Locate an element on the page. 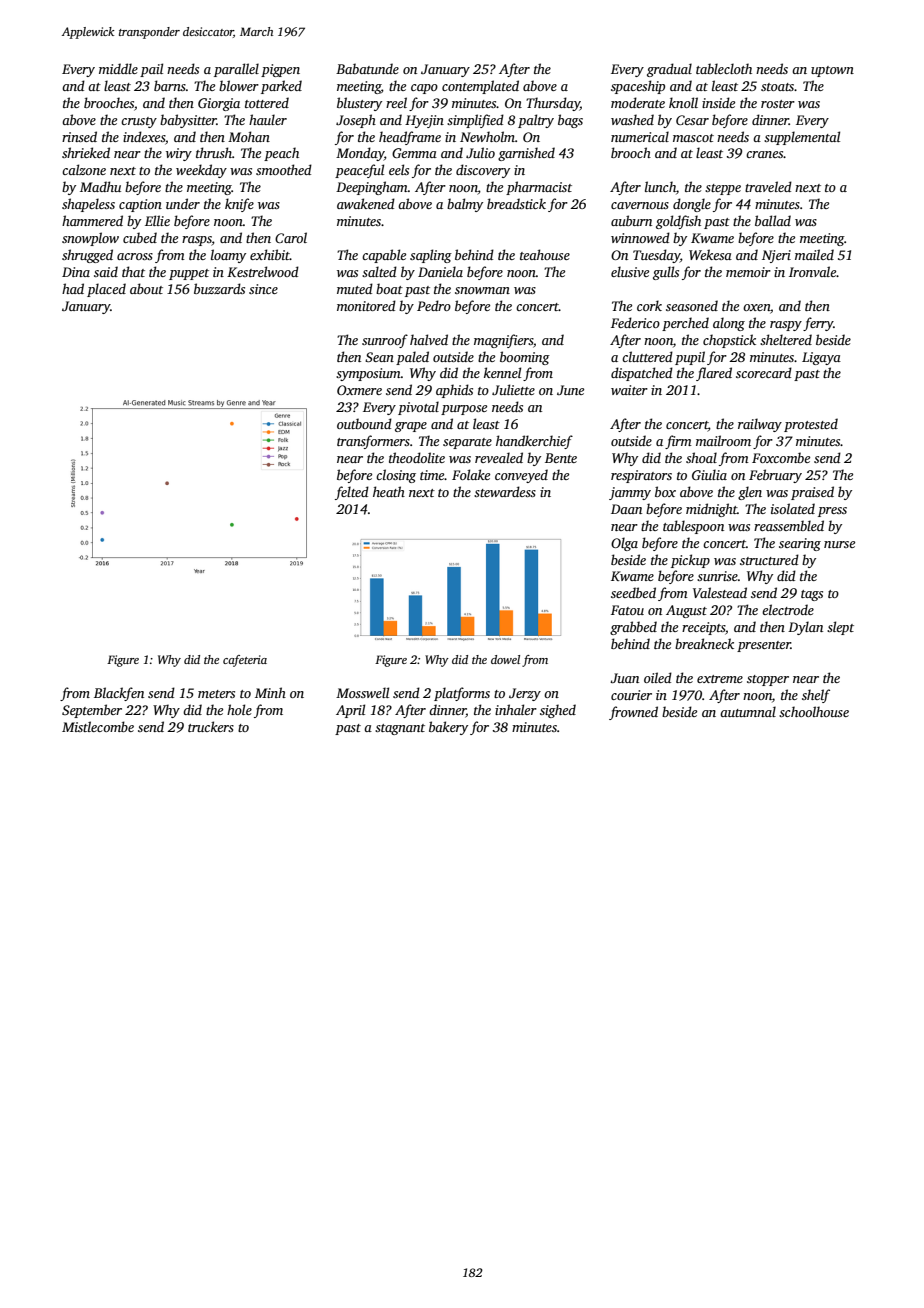 Image resolution: width=924 pixels, height=1308 pixels. booming is located at coordinates (525, 358).
